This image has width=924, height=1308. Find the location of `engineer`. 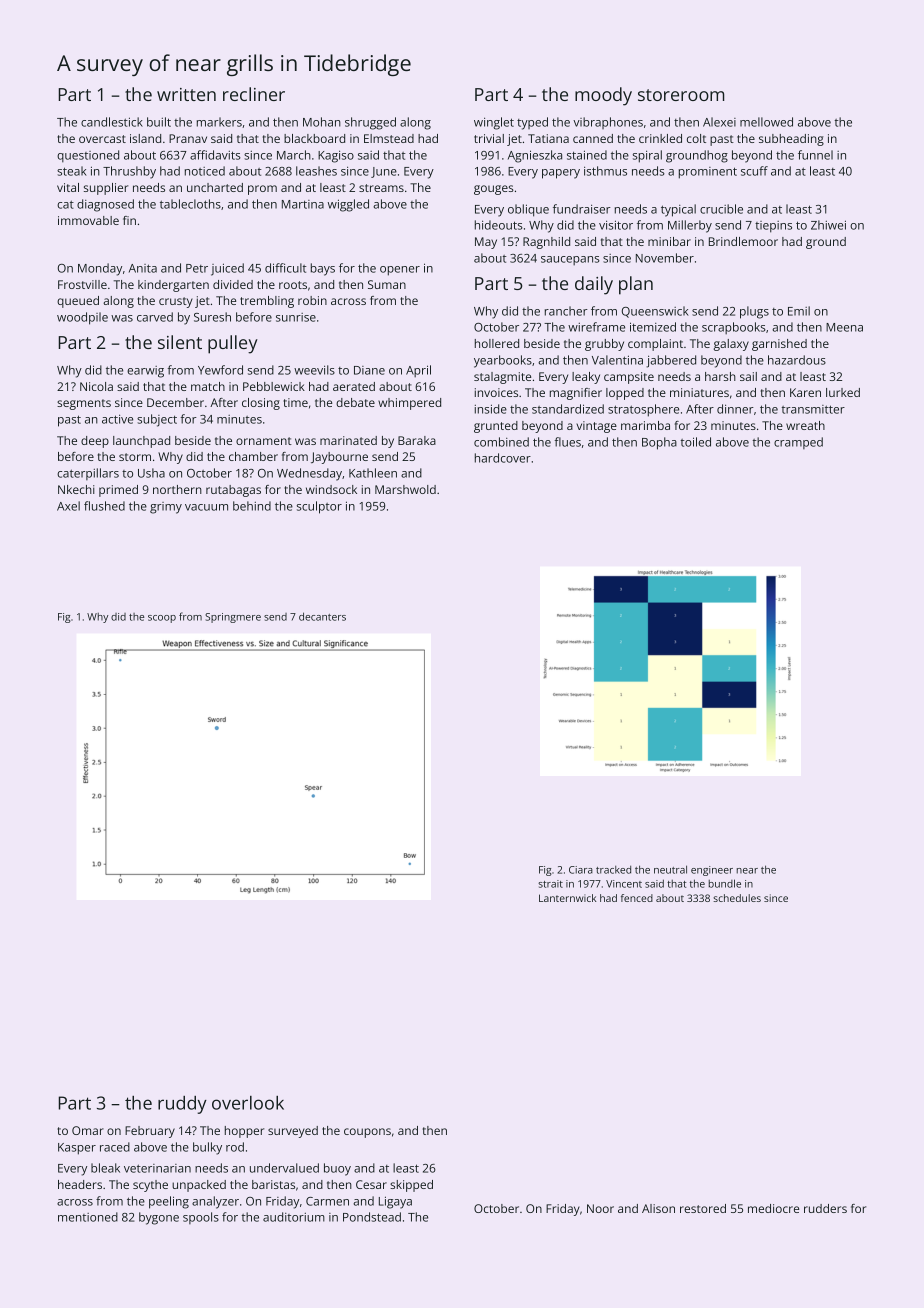

engineer is located at coordinates (712, 871).
